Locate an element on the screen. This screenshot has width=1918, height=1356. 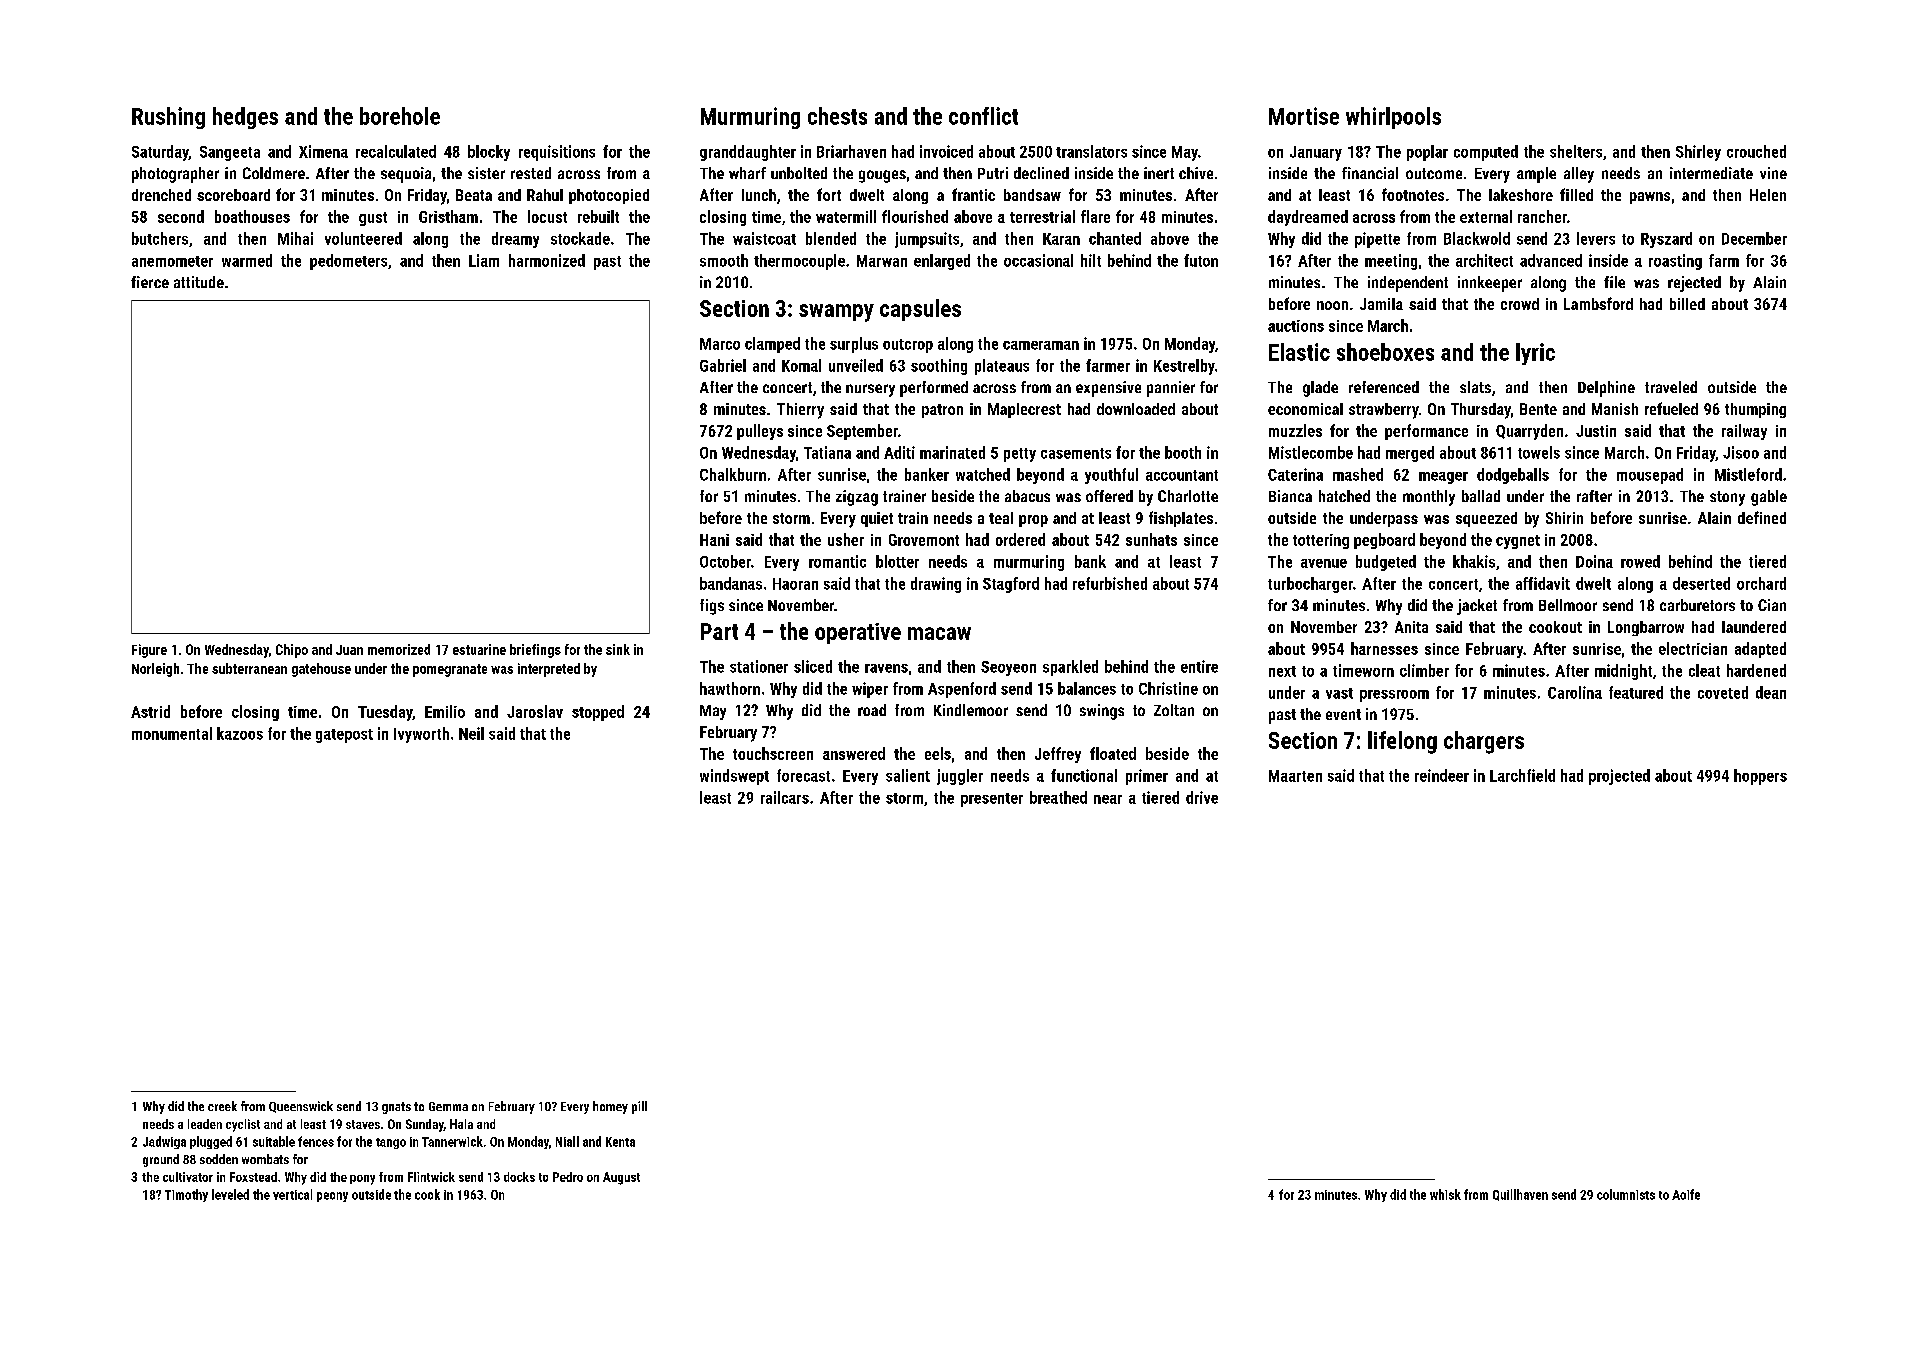
invoiced is located at coordinates (946, 151).
